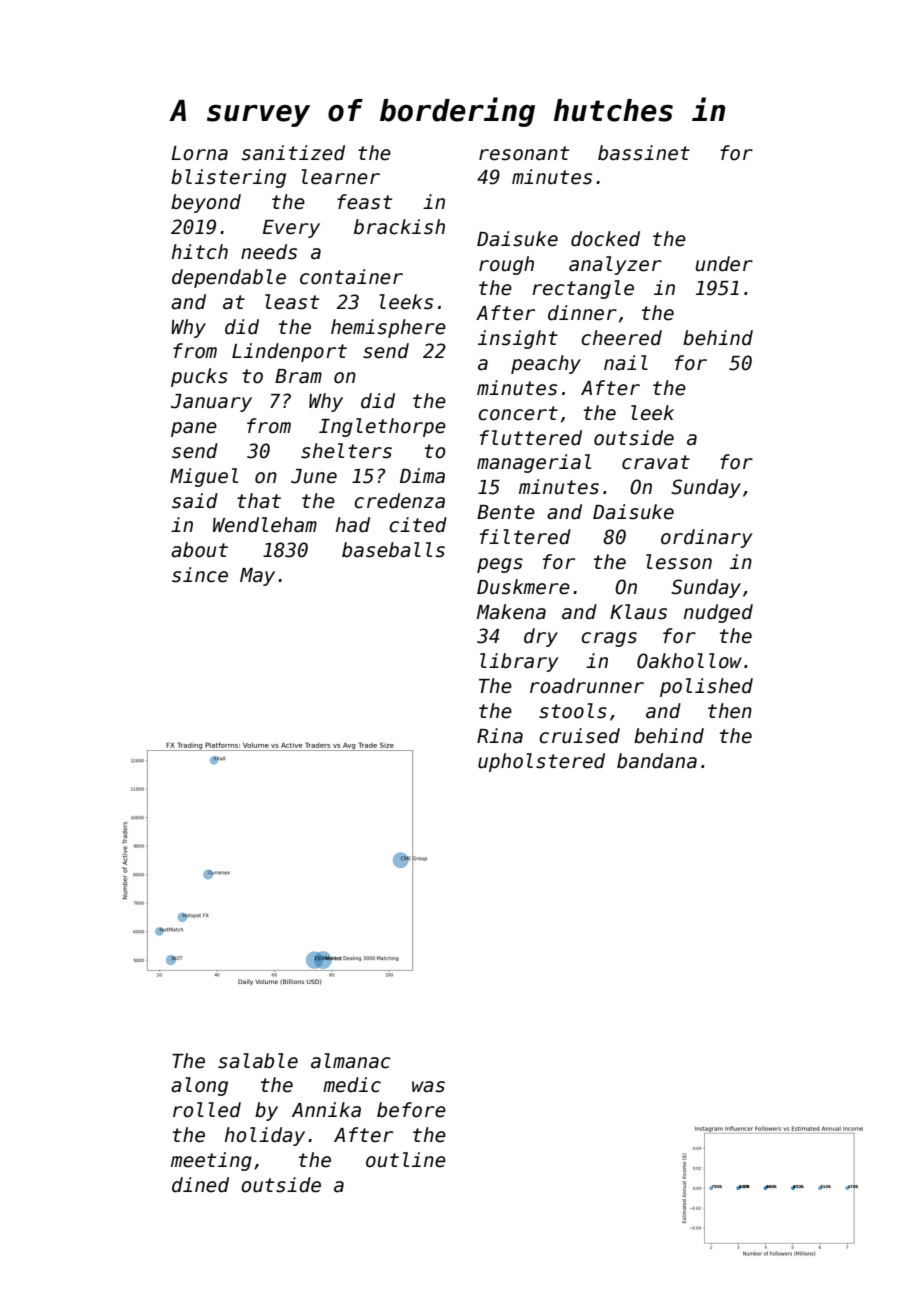  What do you see at coordinates (199, 550) in the screenshot?
I see `about` at bounding box center [199, 550].
